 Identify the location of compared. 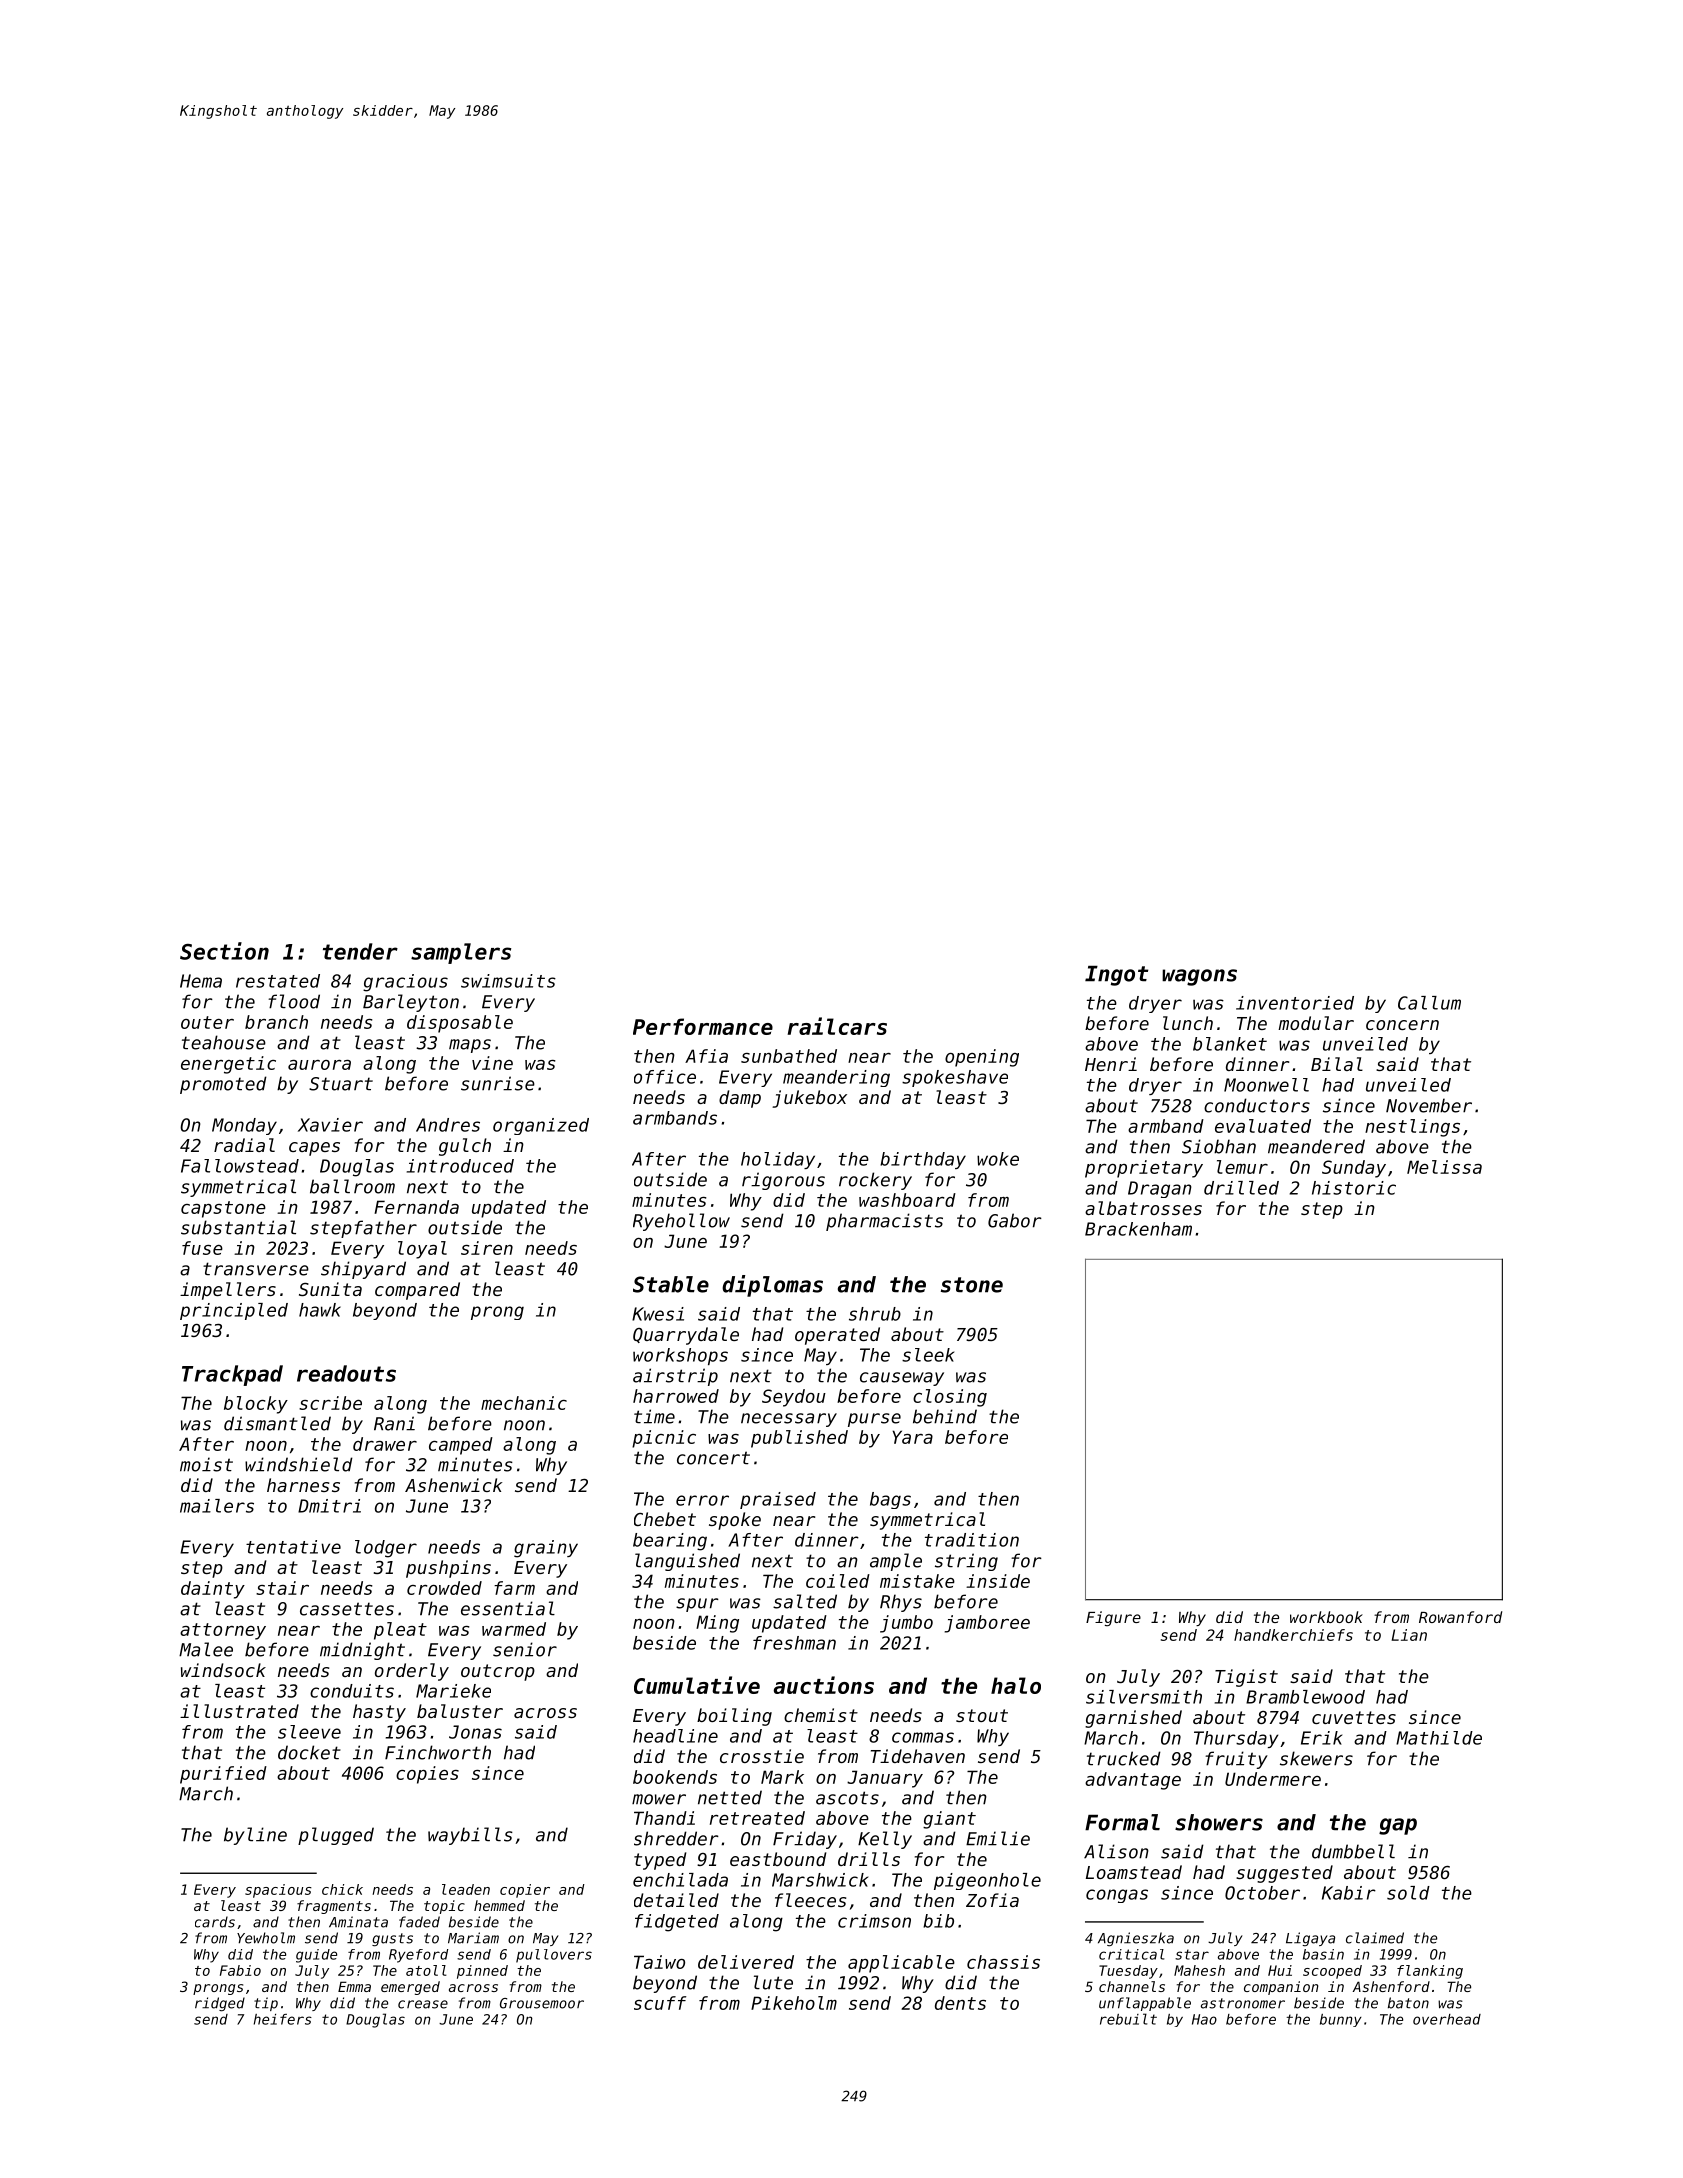
(417, 1291).
